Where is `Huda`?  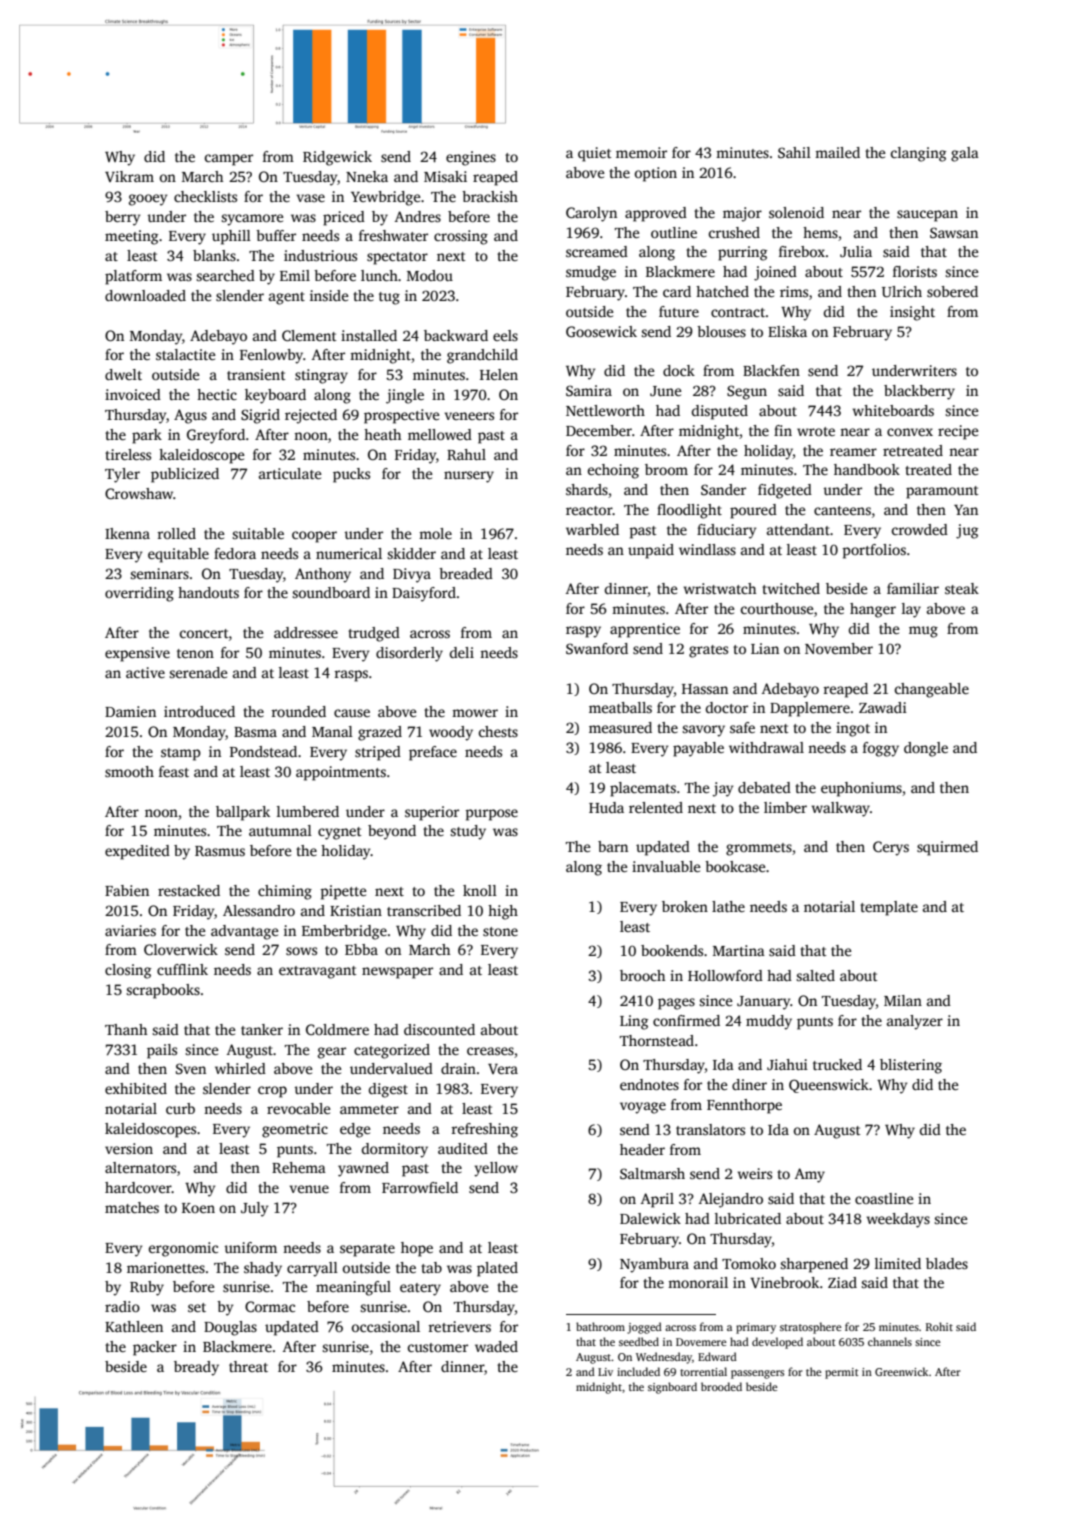
Huda is located at coordinates (606, 807).
